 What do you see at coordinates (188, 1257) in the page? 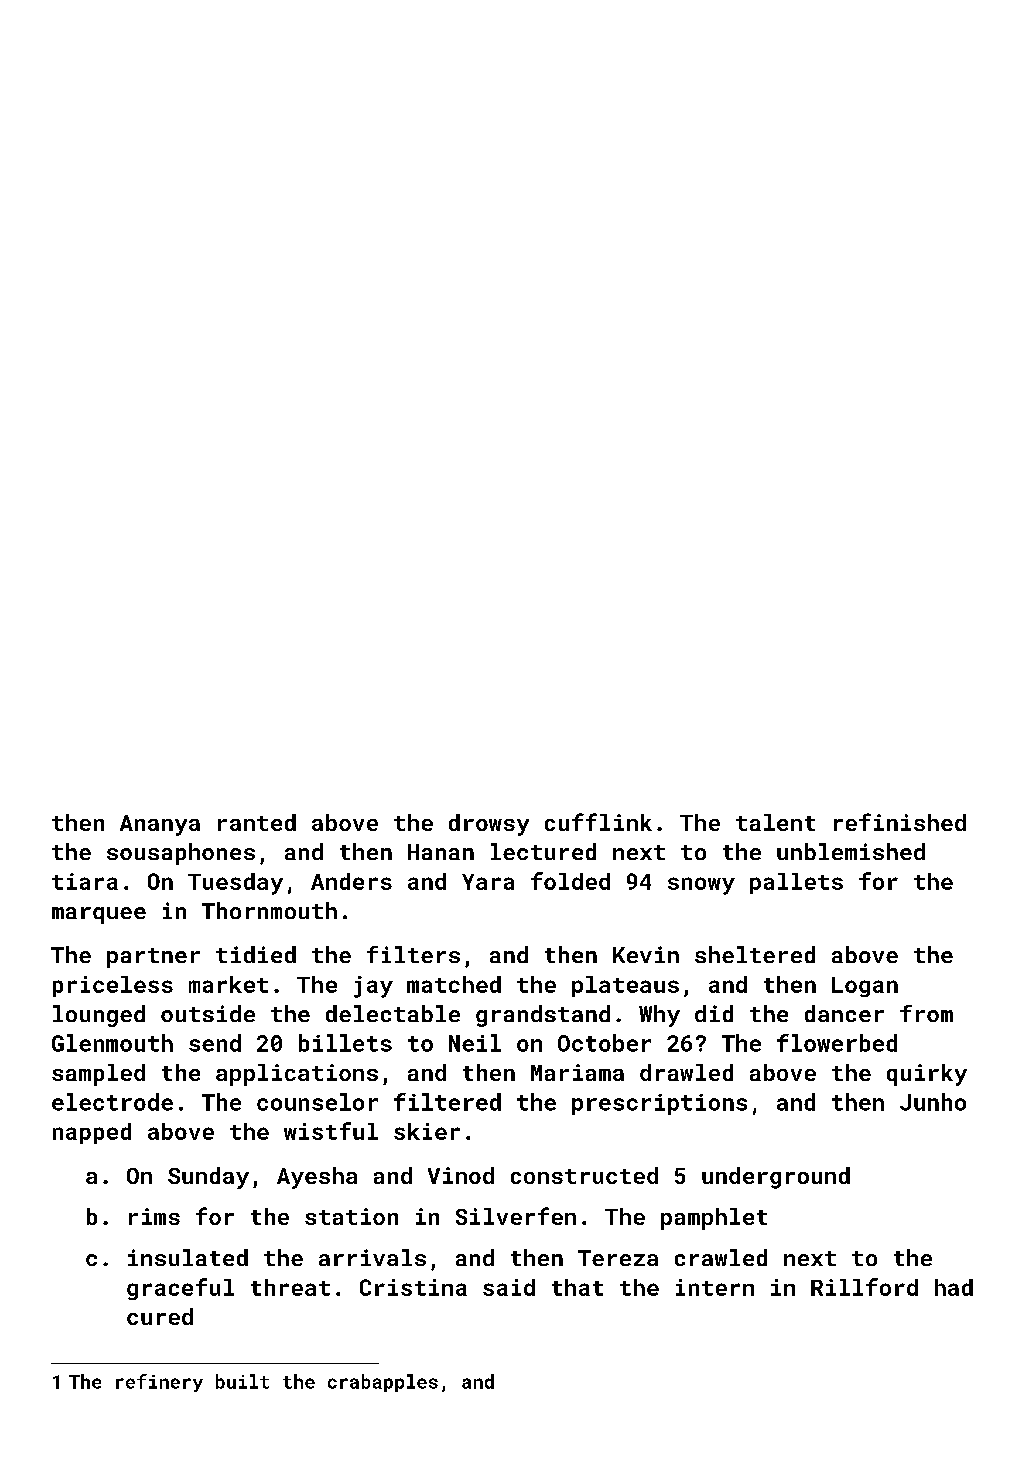
I see `insulated` at bounding box center [188, 1257].
